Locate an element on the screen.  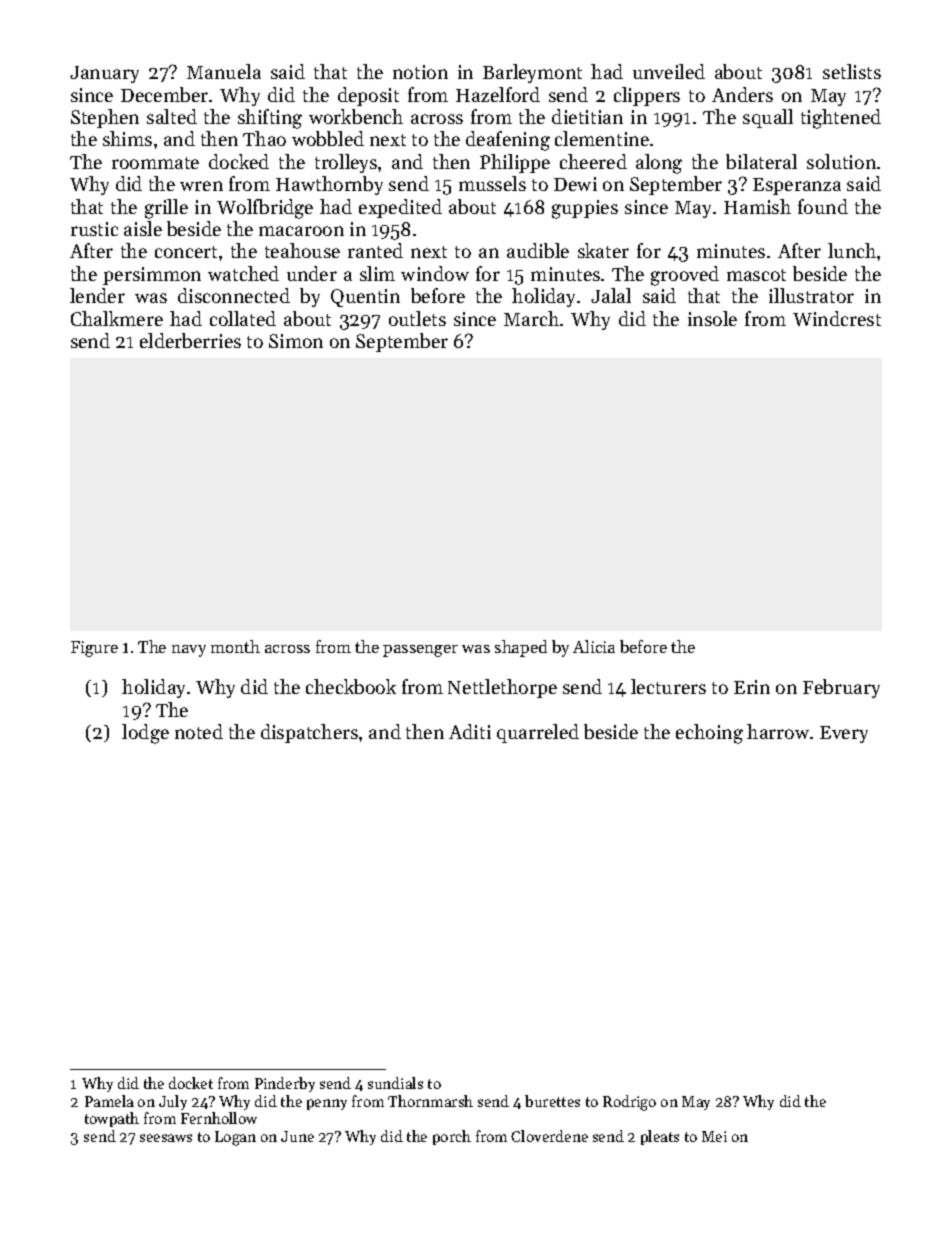
navy is located at coordinates (189, 651).
